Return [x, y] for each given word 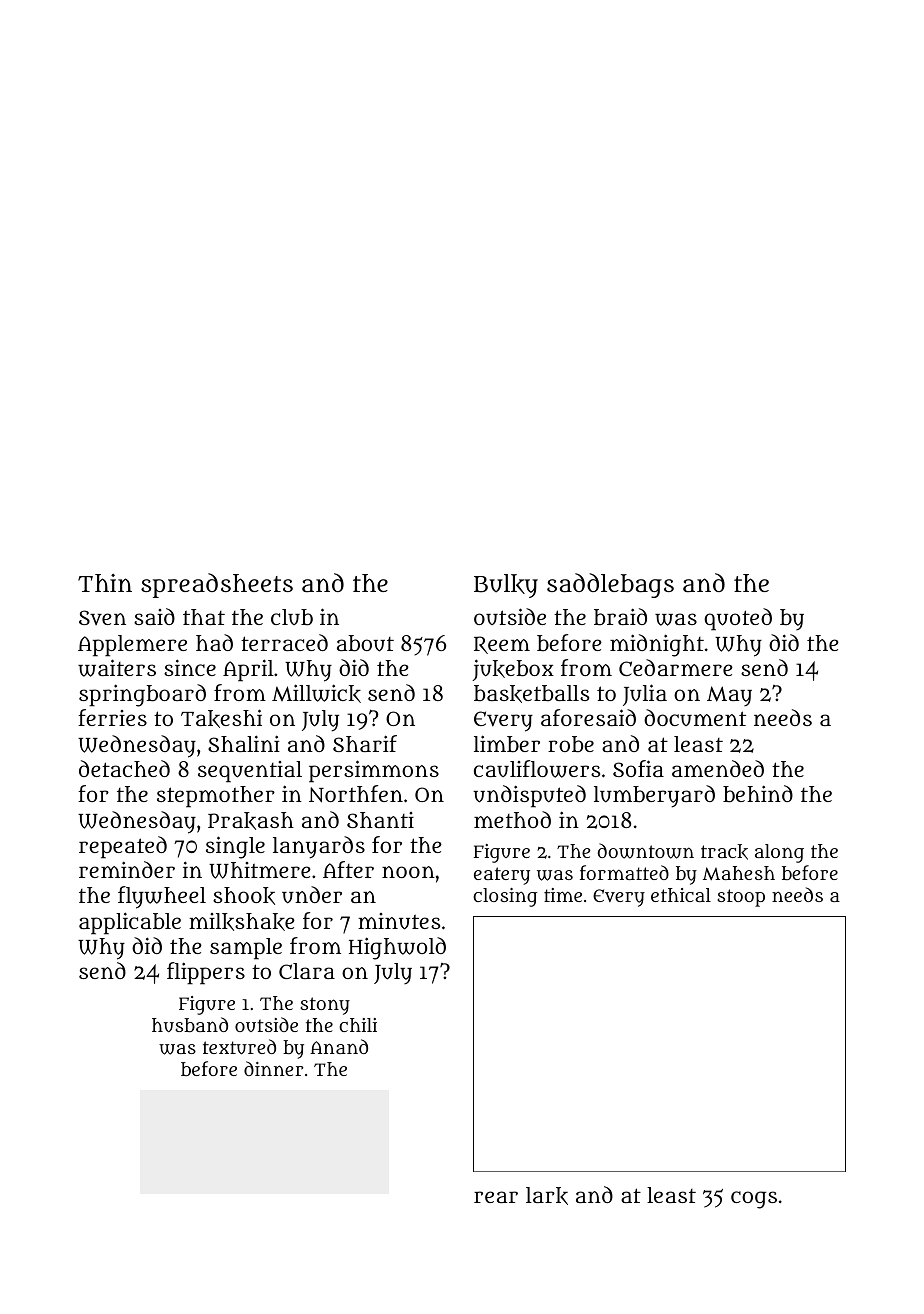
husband [190, 1024]
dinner [274, 1068]
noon [408, 872]
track [724, 852]
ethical [681, 895]
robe [571, 744]
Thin [105, 583]
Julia [645, 695]
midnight [657, 645]
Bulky [506, 586]
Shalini [244, 743]
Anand [339, 1046]
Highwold [397, 948]
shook [244, 896]
